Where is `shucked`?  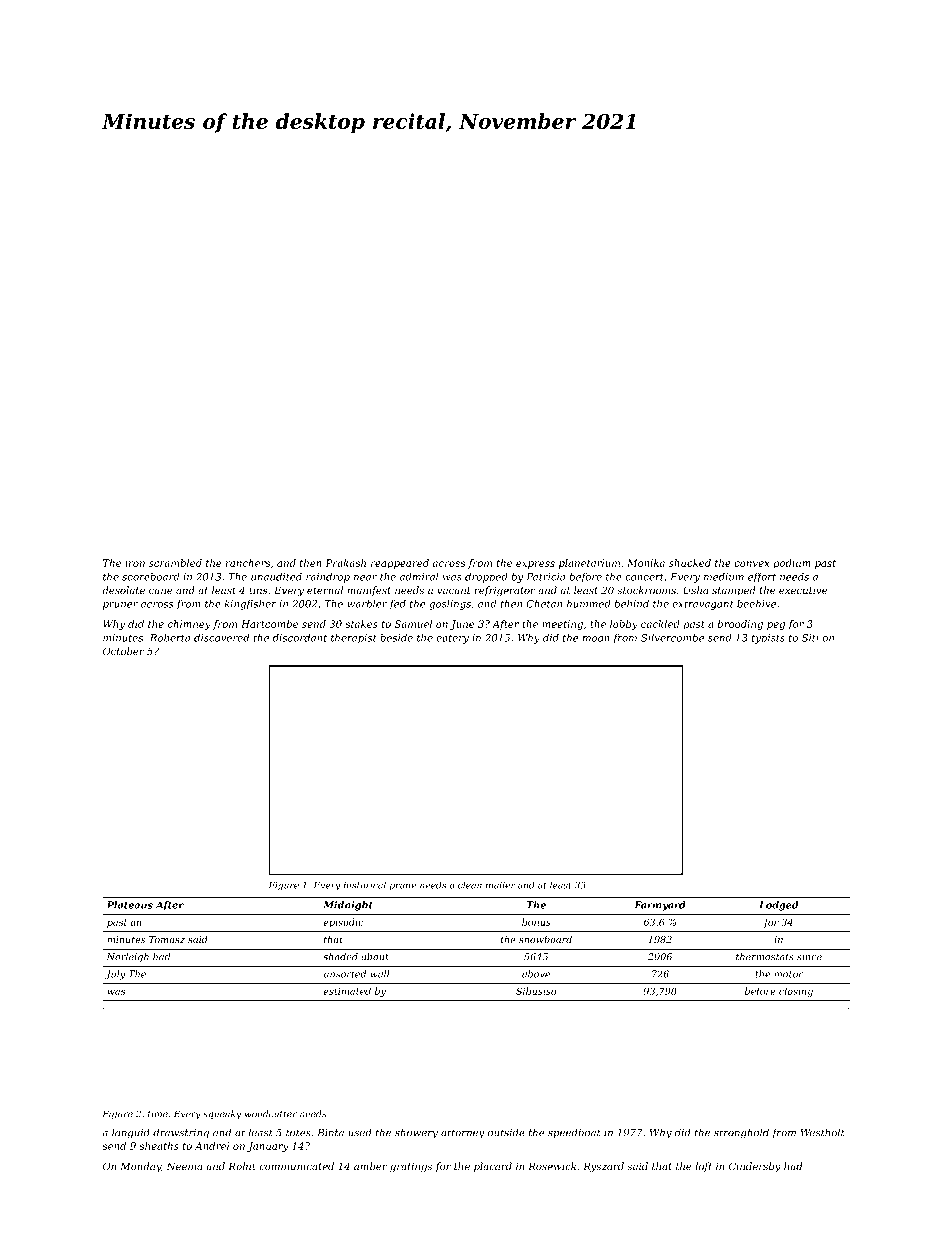 shucked is located at coordinates (690, 563).
